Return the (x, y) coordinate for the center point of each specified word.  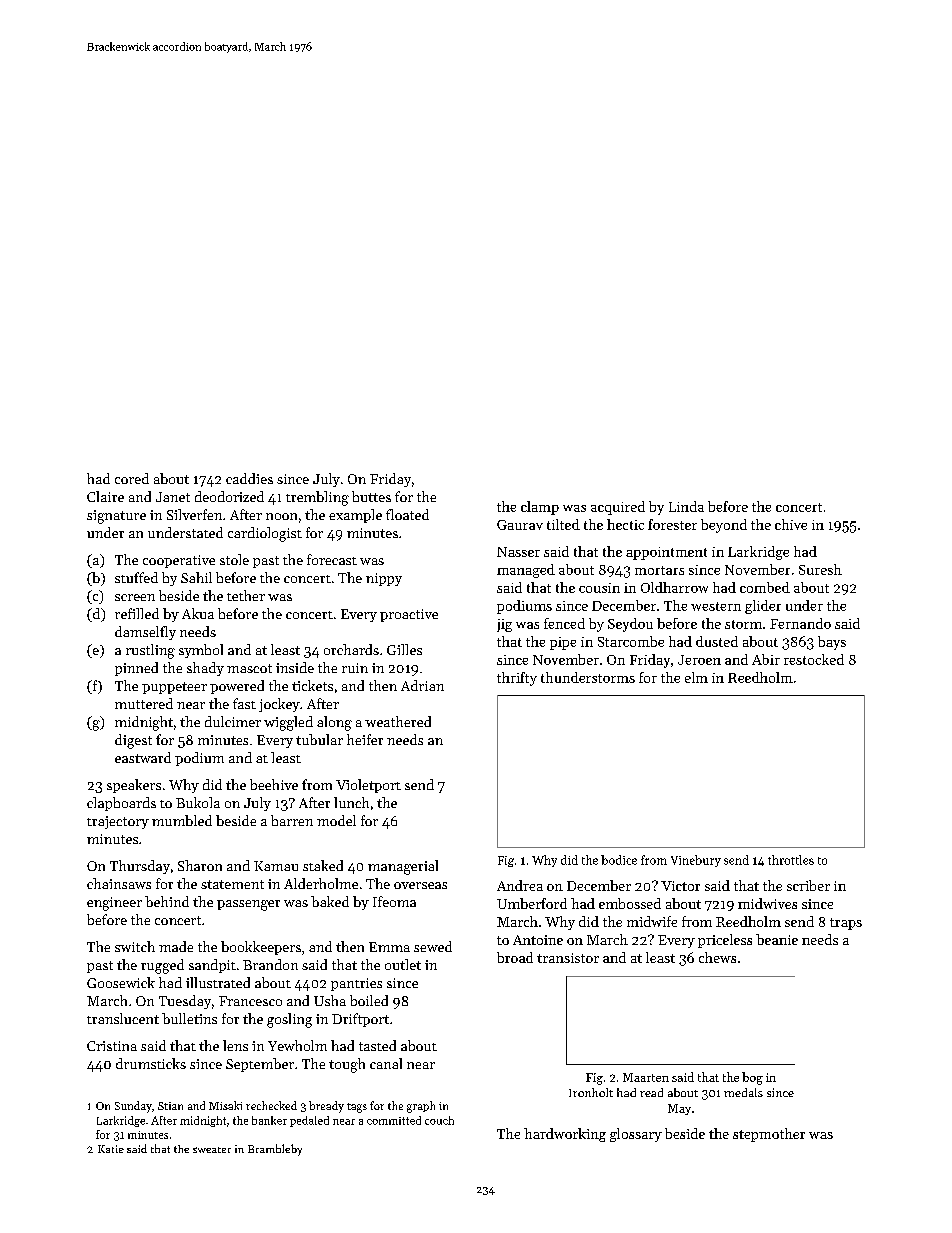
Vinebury (696, 861)
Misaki (225, 1105)
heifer (365, 739)
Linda (686, 506)
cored (132, 478)
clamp (540, 508)
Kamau (276, 866)
